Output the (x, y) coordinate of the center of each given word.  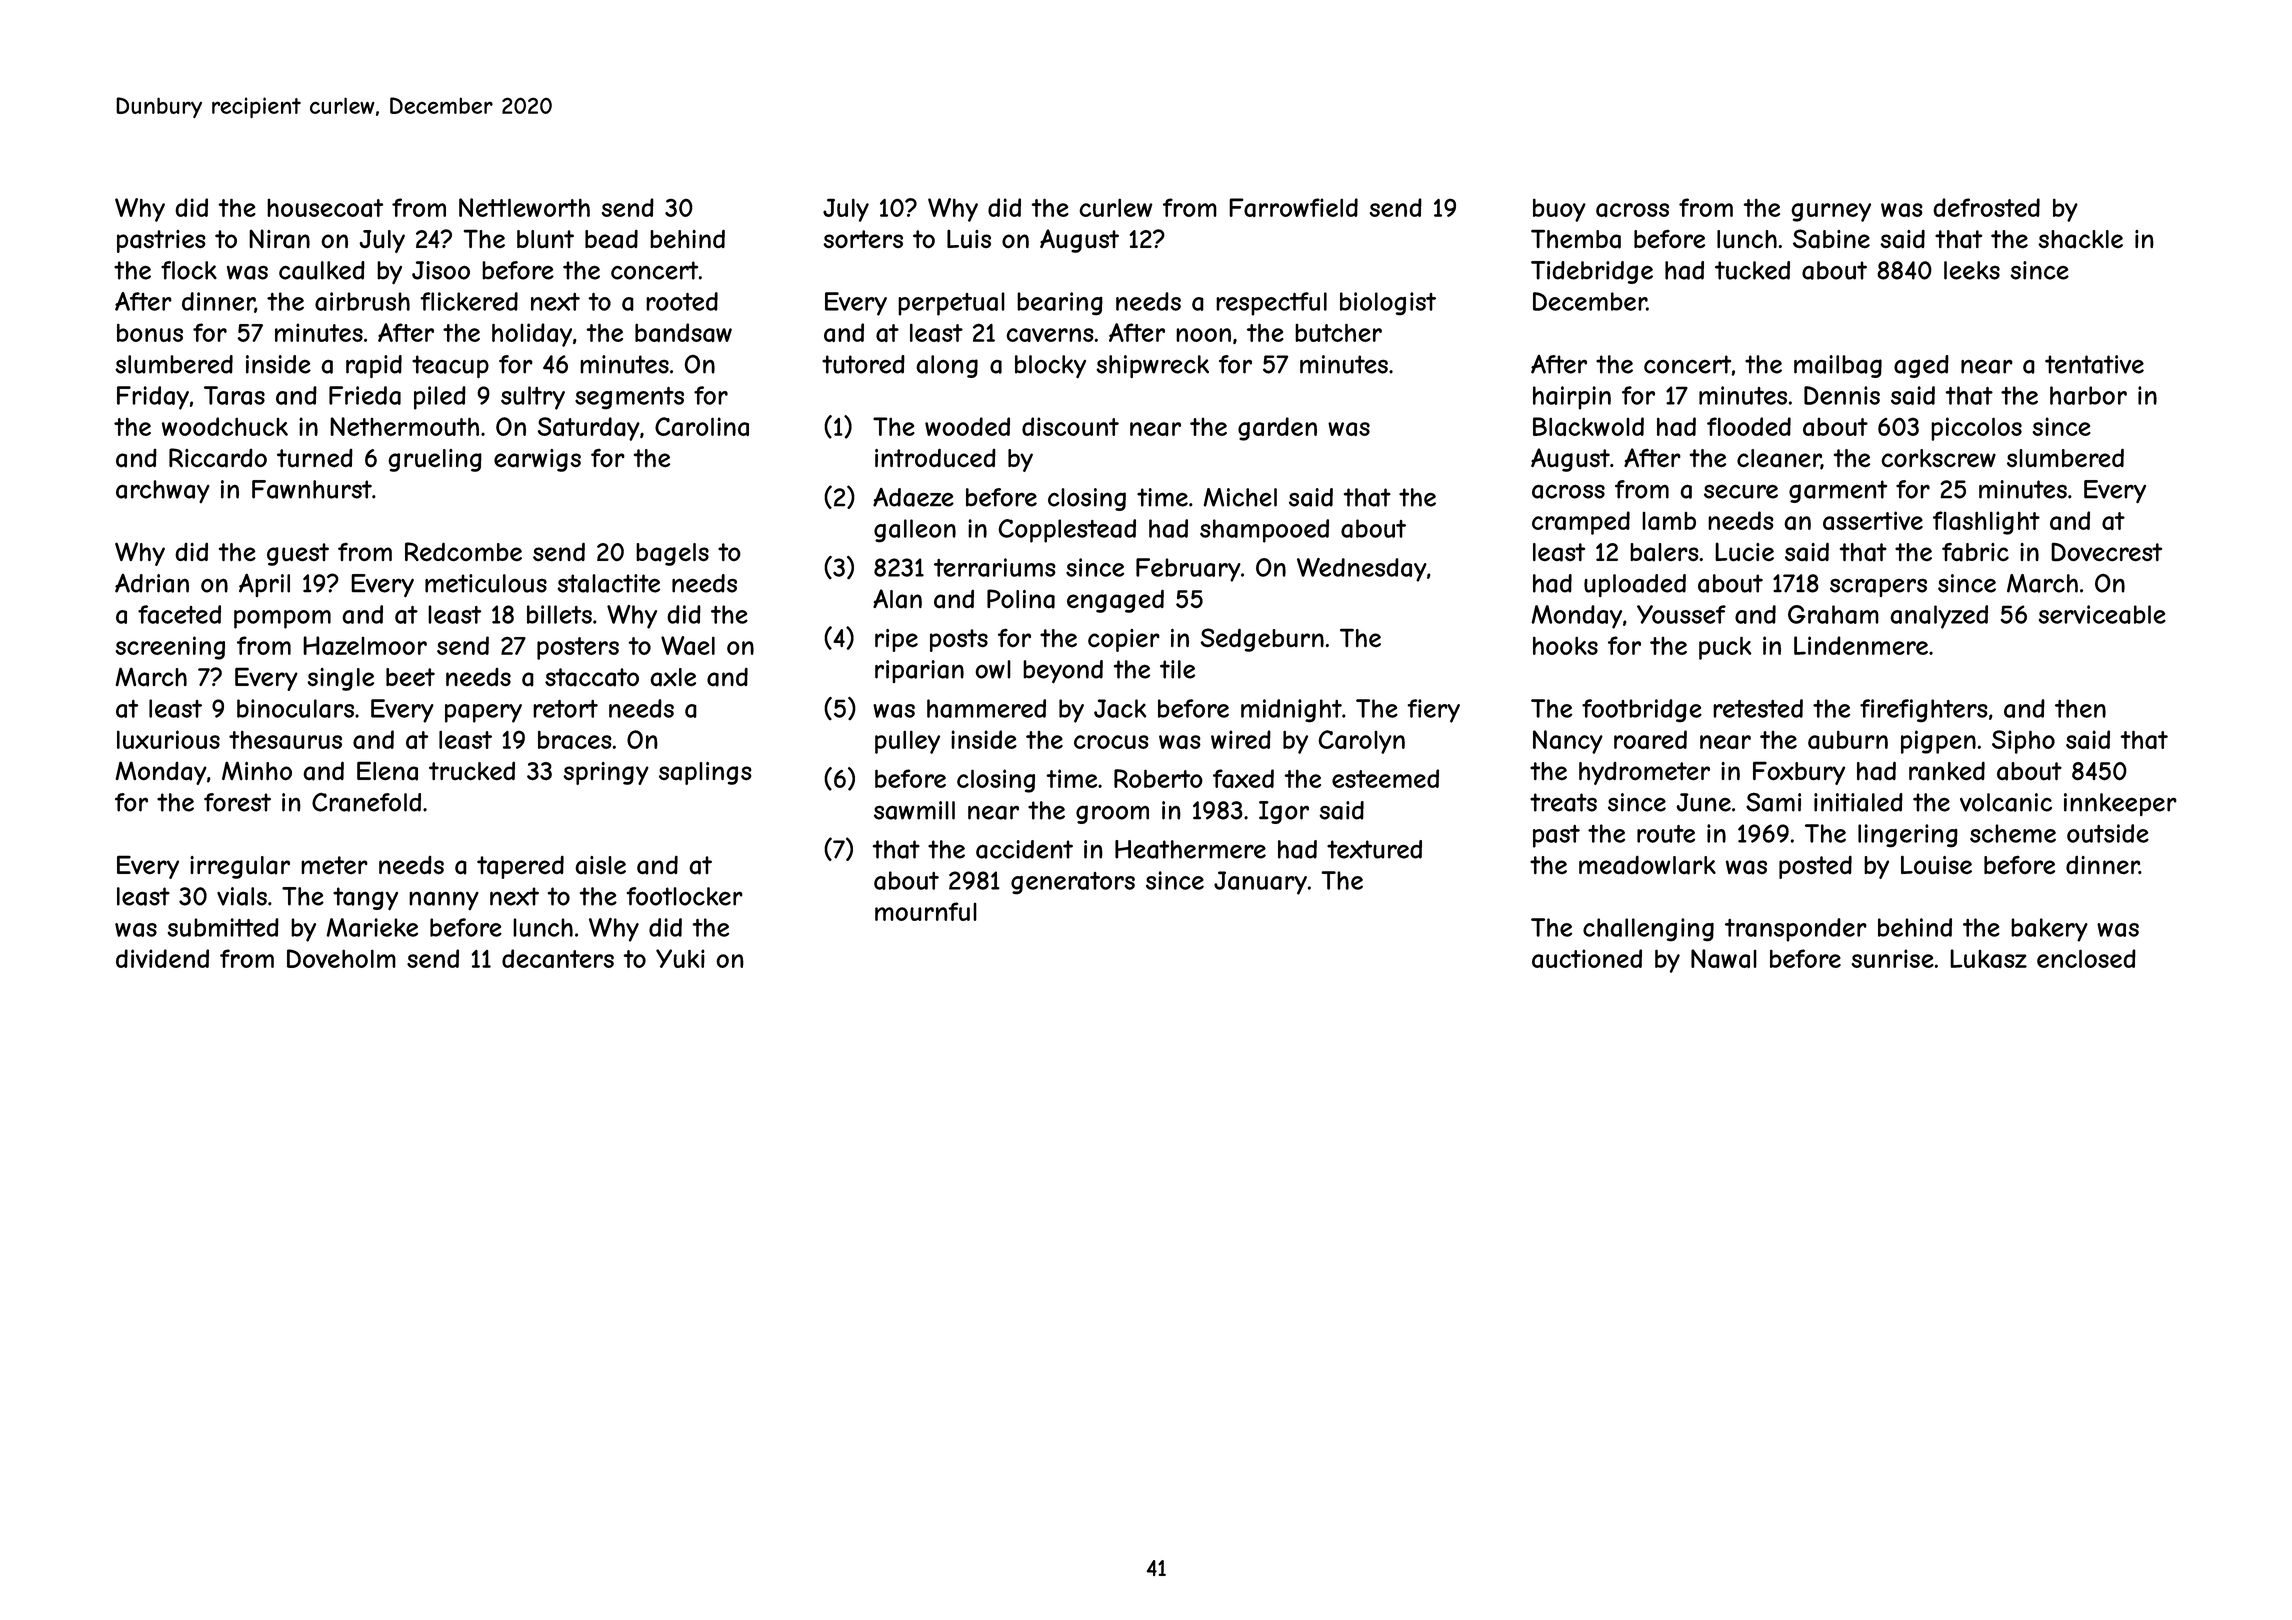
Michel (1240, 497)
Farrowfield (1293, 207)
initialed (1858, 802)
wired (1241, 739)
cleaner (1779, 459)
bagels (672, 554)
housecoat (325, 208)
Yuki (680, 958)
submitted (223, 927)
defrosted (1986, 207)
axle (673, 677)
